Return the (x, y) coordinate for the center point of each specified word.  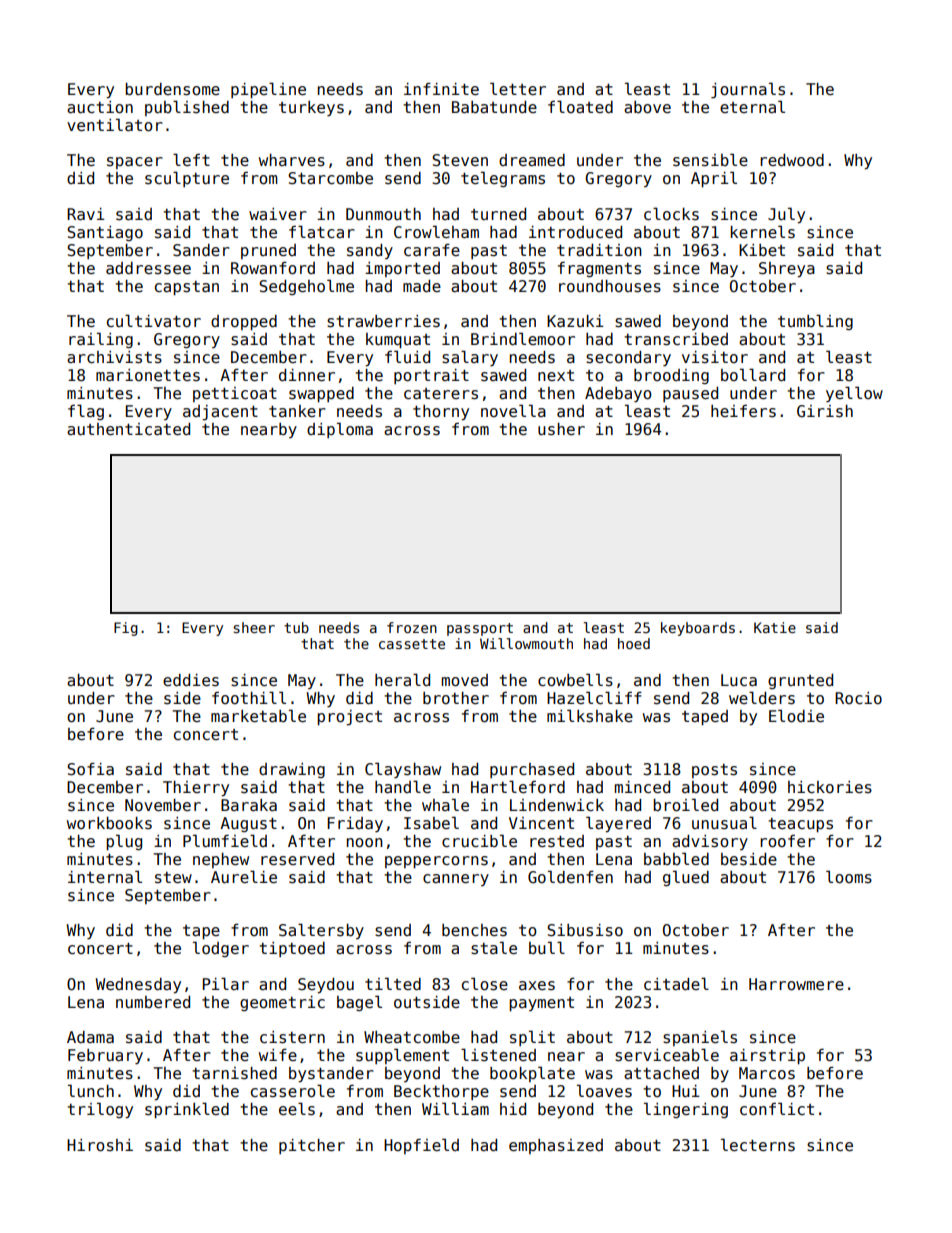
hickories (830, 787)
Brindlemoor (523, 339)
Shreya (787, 270)
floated (580, 106)
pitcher (312, 1146)
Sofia (90, 769)
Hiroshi (100, 1145)
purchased (532, 770)
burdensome (172, 89)
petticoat (235, 394)
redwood (792, 160)
